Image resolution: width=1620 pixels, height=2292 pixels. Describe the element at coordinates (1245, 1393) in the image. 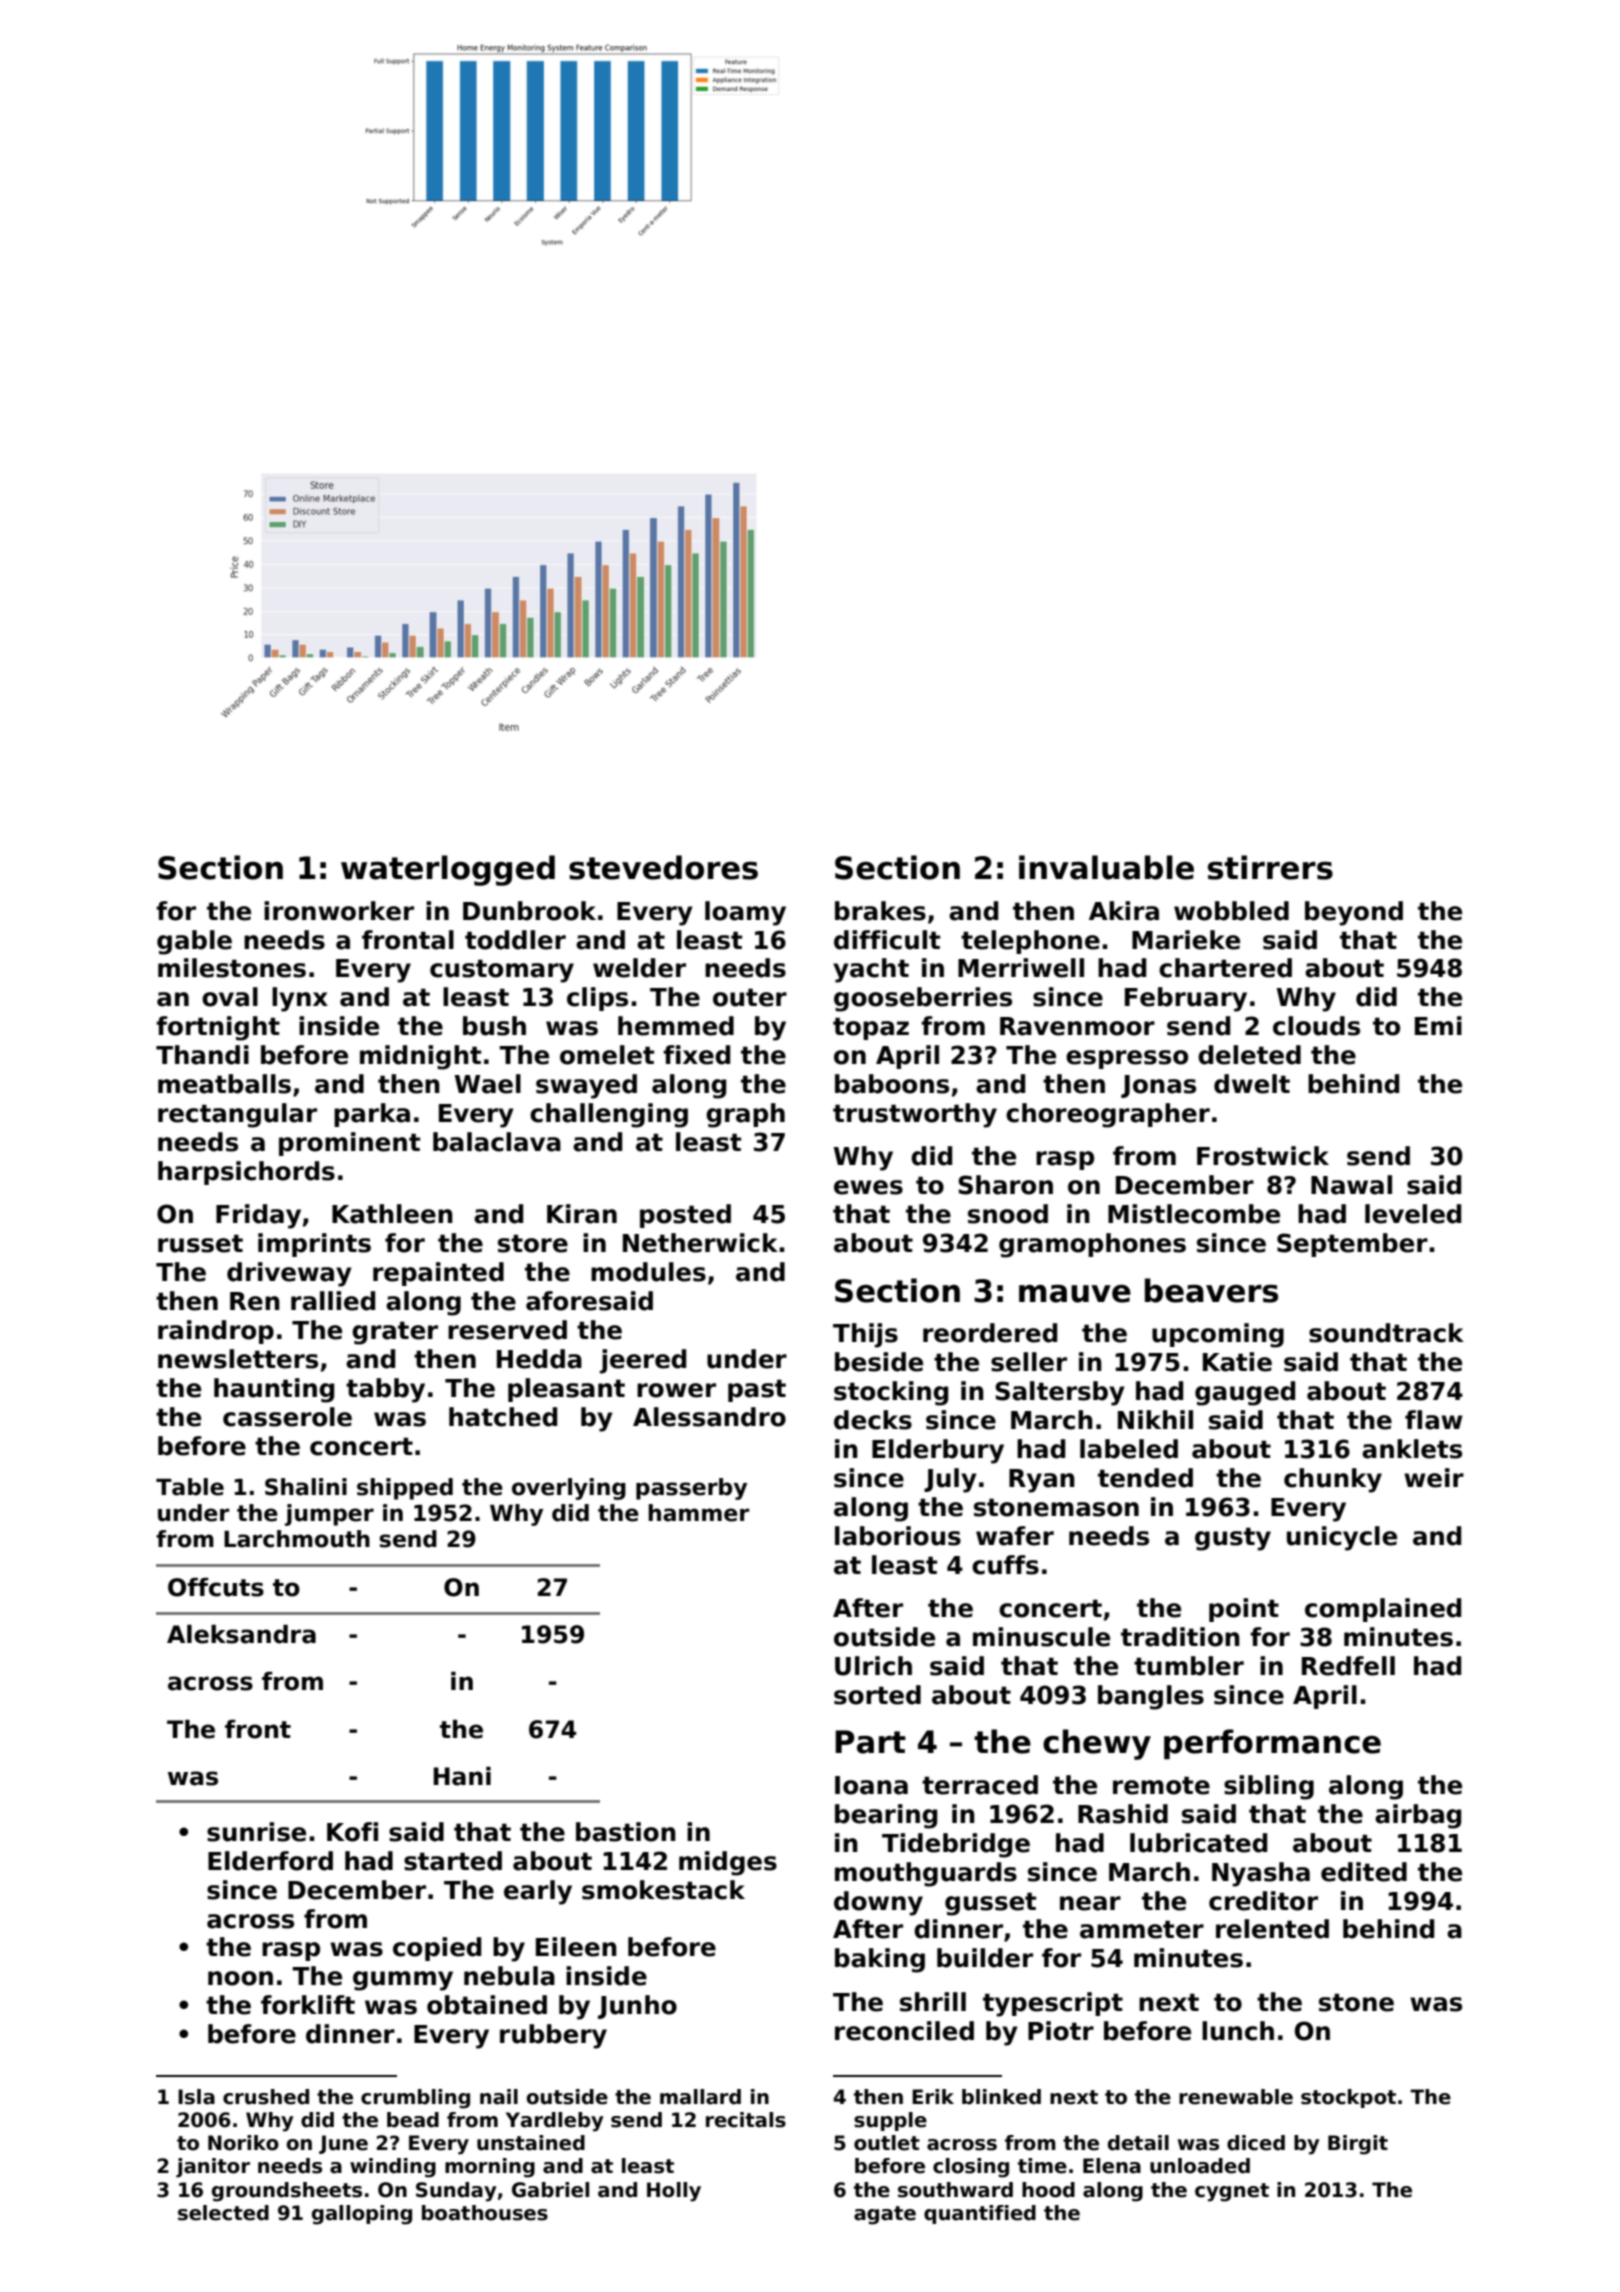

I see `gauged` at that location.
